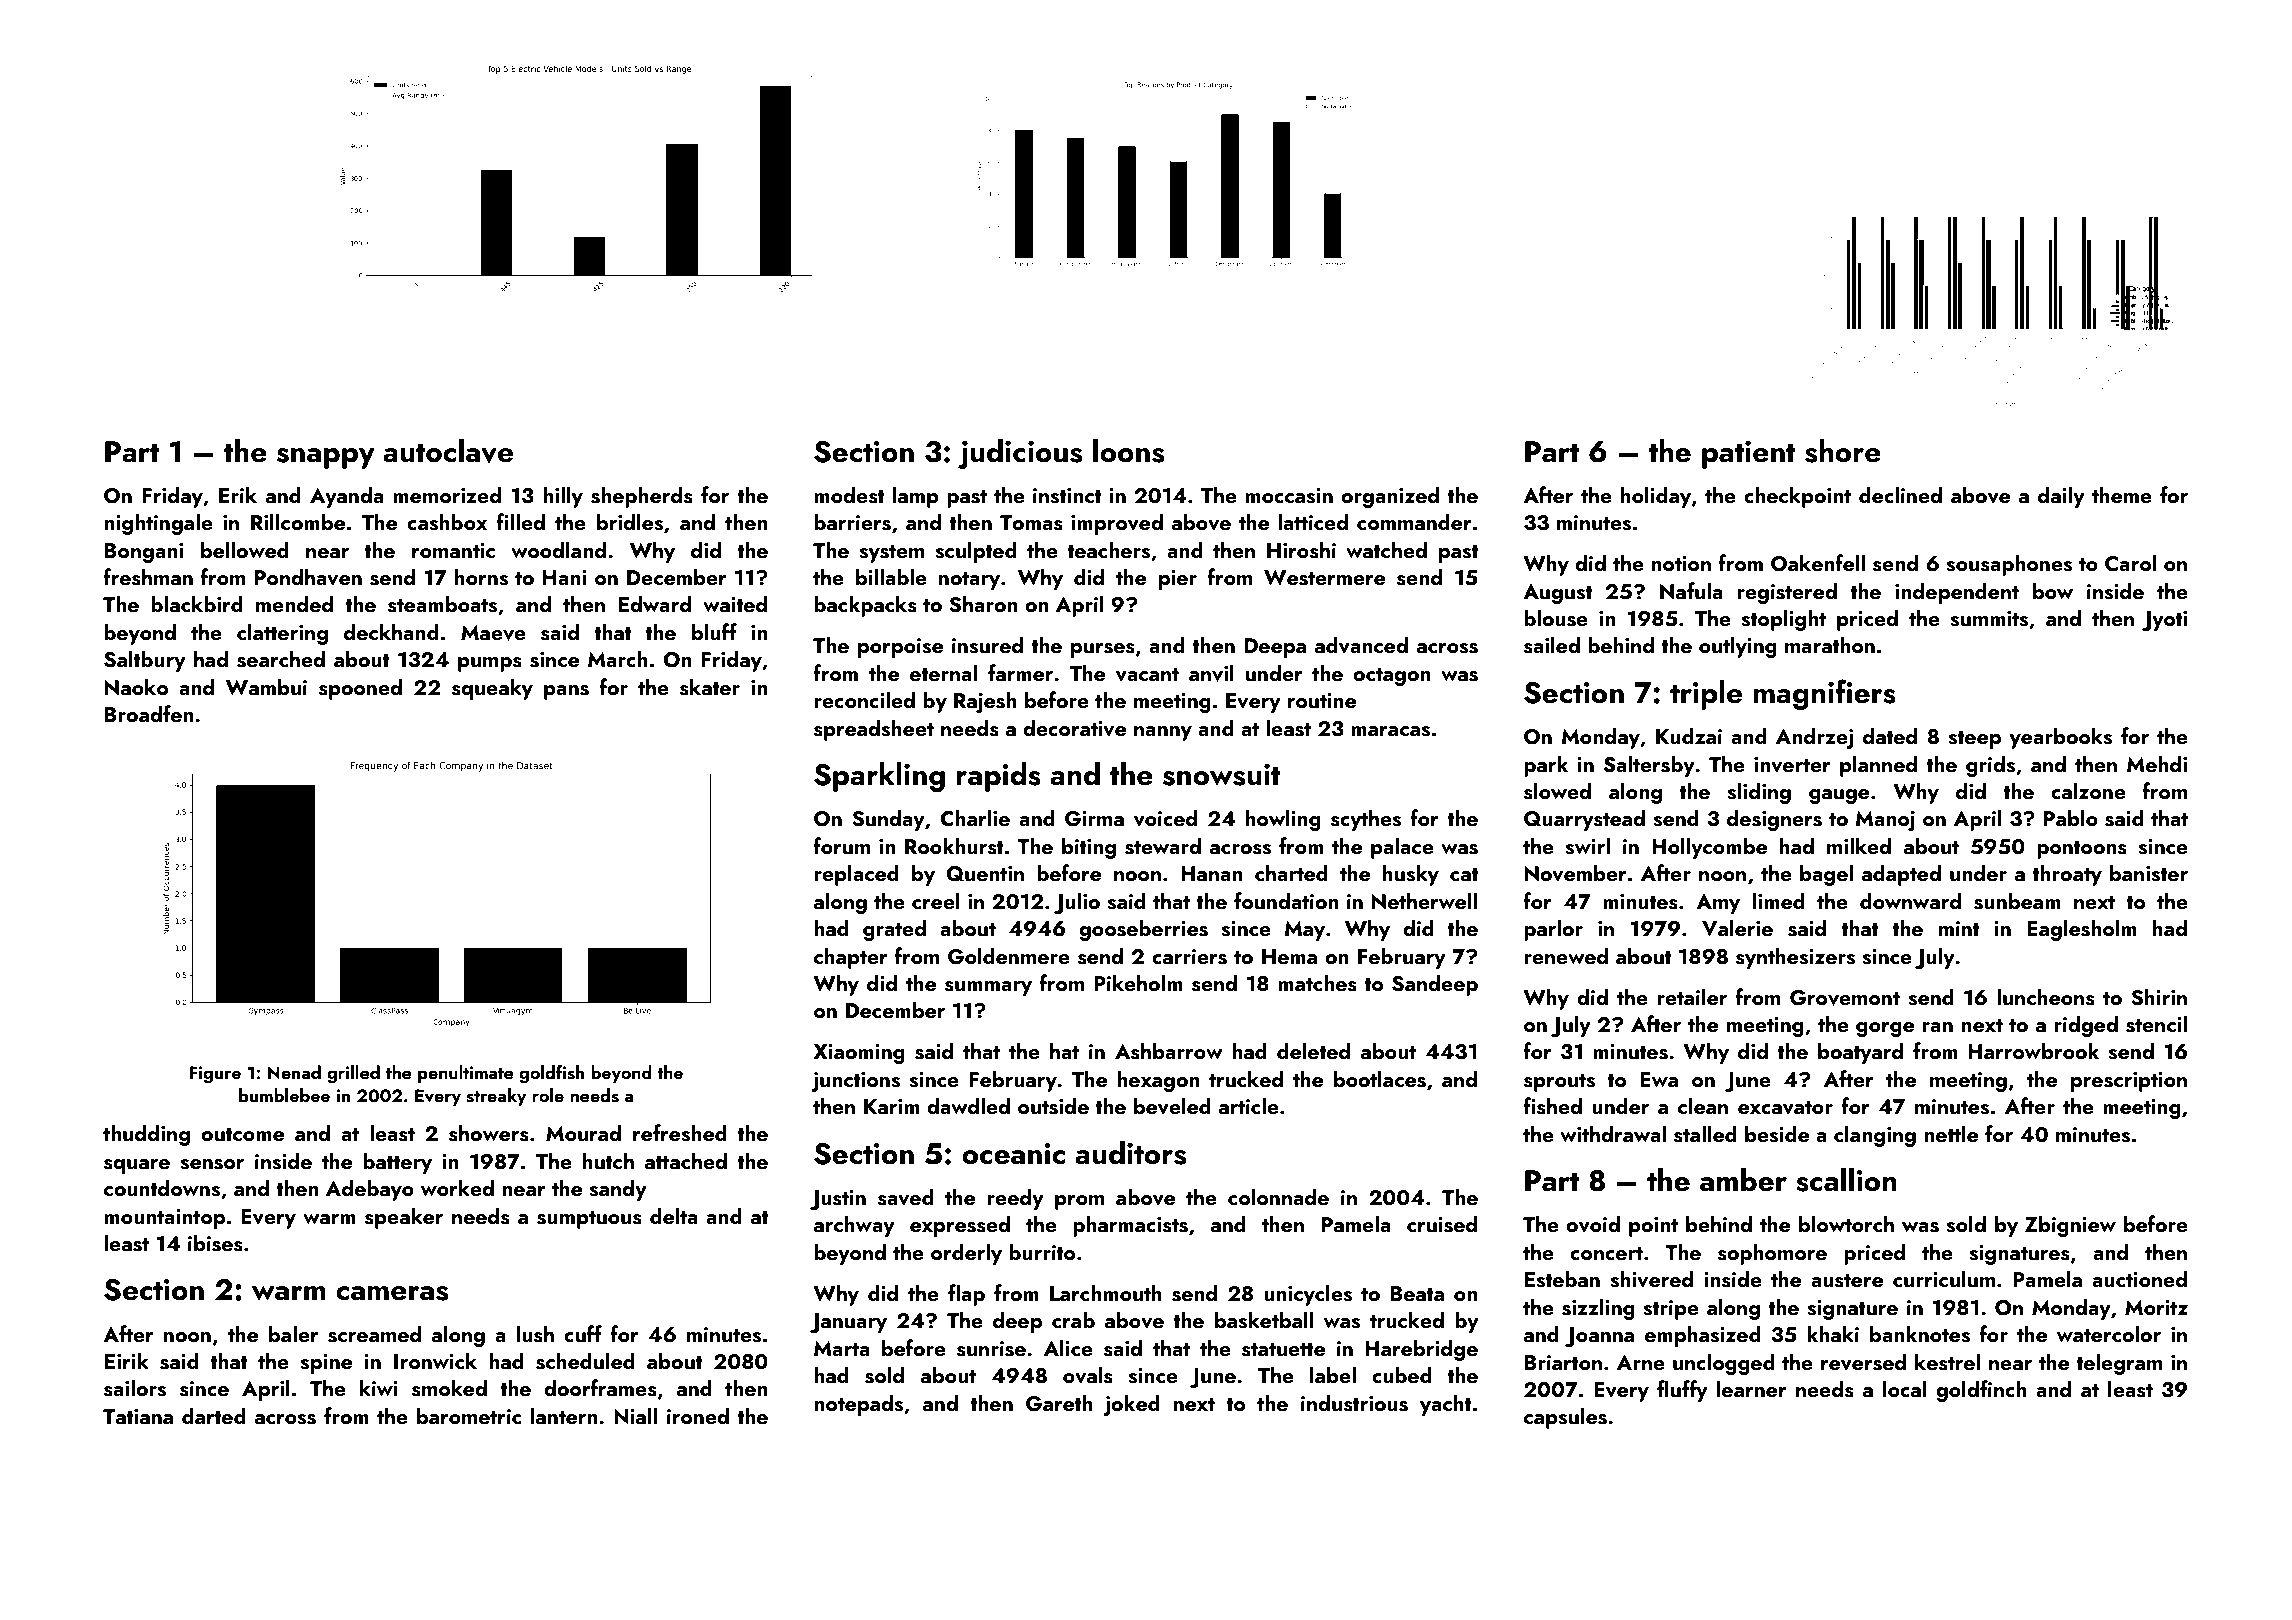 The height and width of the document is (1620, 2292). Describe the element at coordinates (1103, 650) in the document. I see `purses` at that location.
